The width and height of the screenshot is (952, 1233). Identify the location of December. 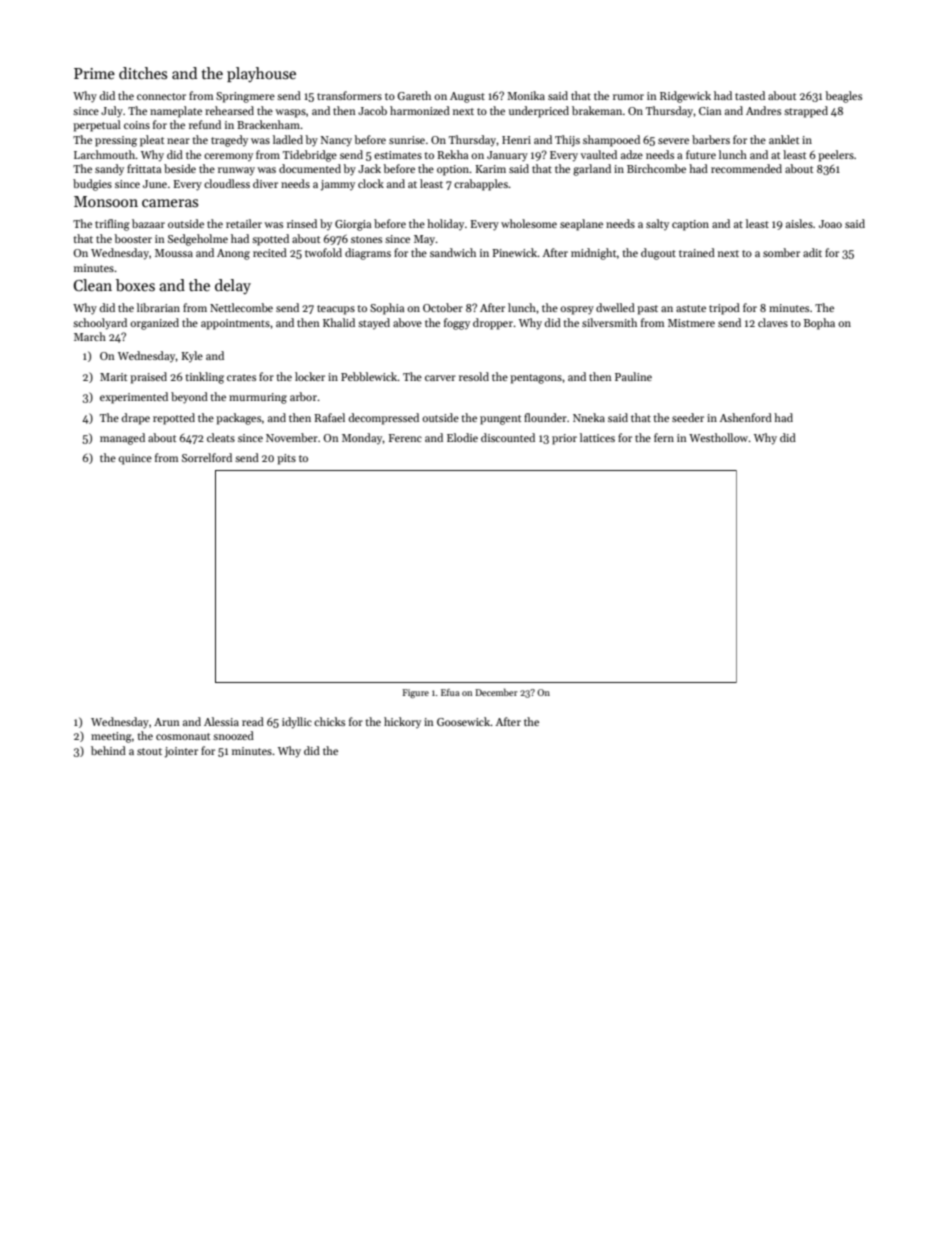
(496, 692).
